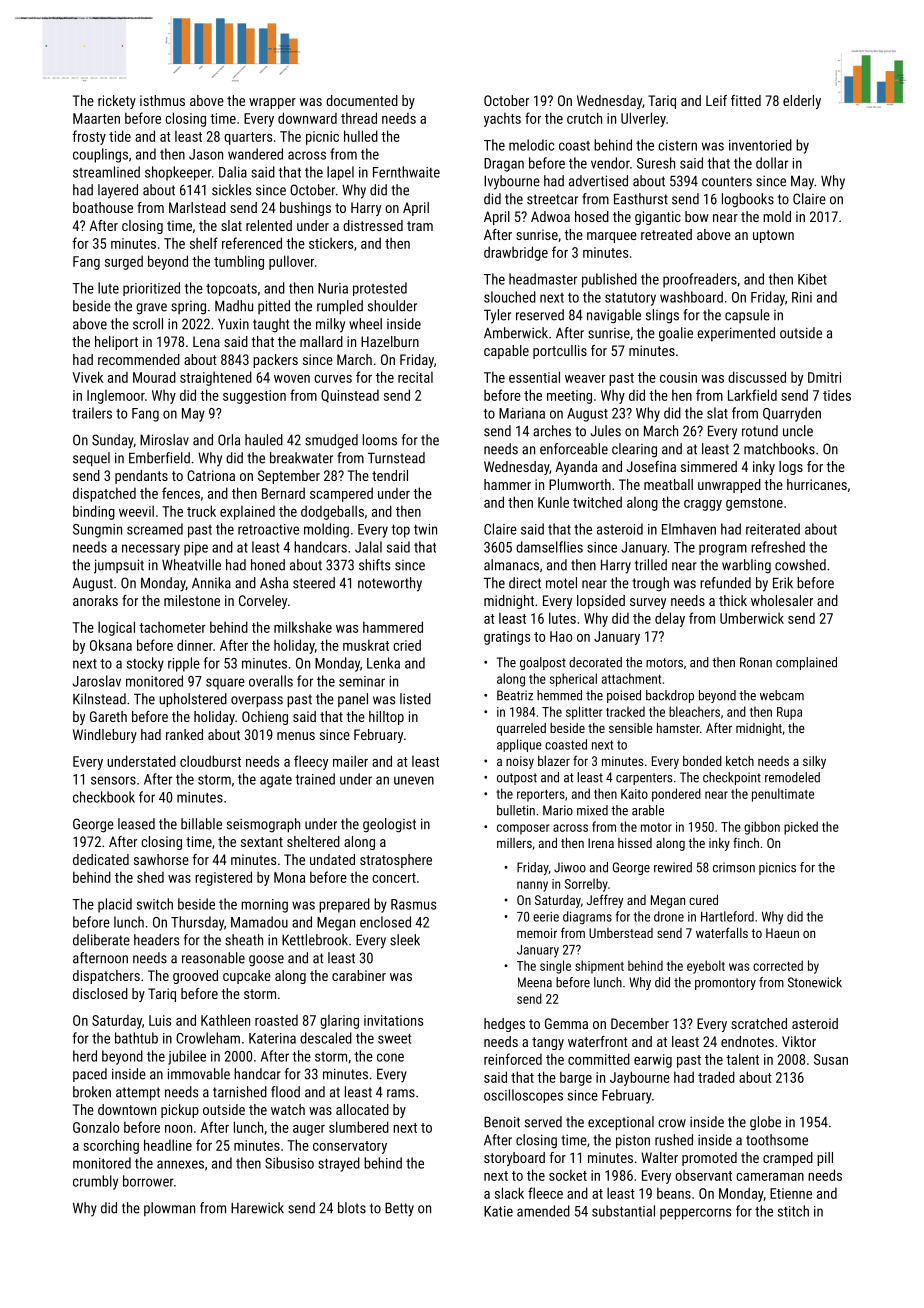  I want to click on warbling, so click(746, 566).
